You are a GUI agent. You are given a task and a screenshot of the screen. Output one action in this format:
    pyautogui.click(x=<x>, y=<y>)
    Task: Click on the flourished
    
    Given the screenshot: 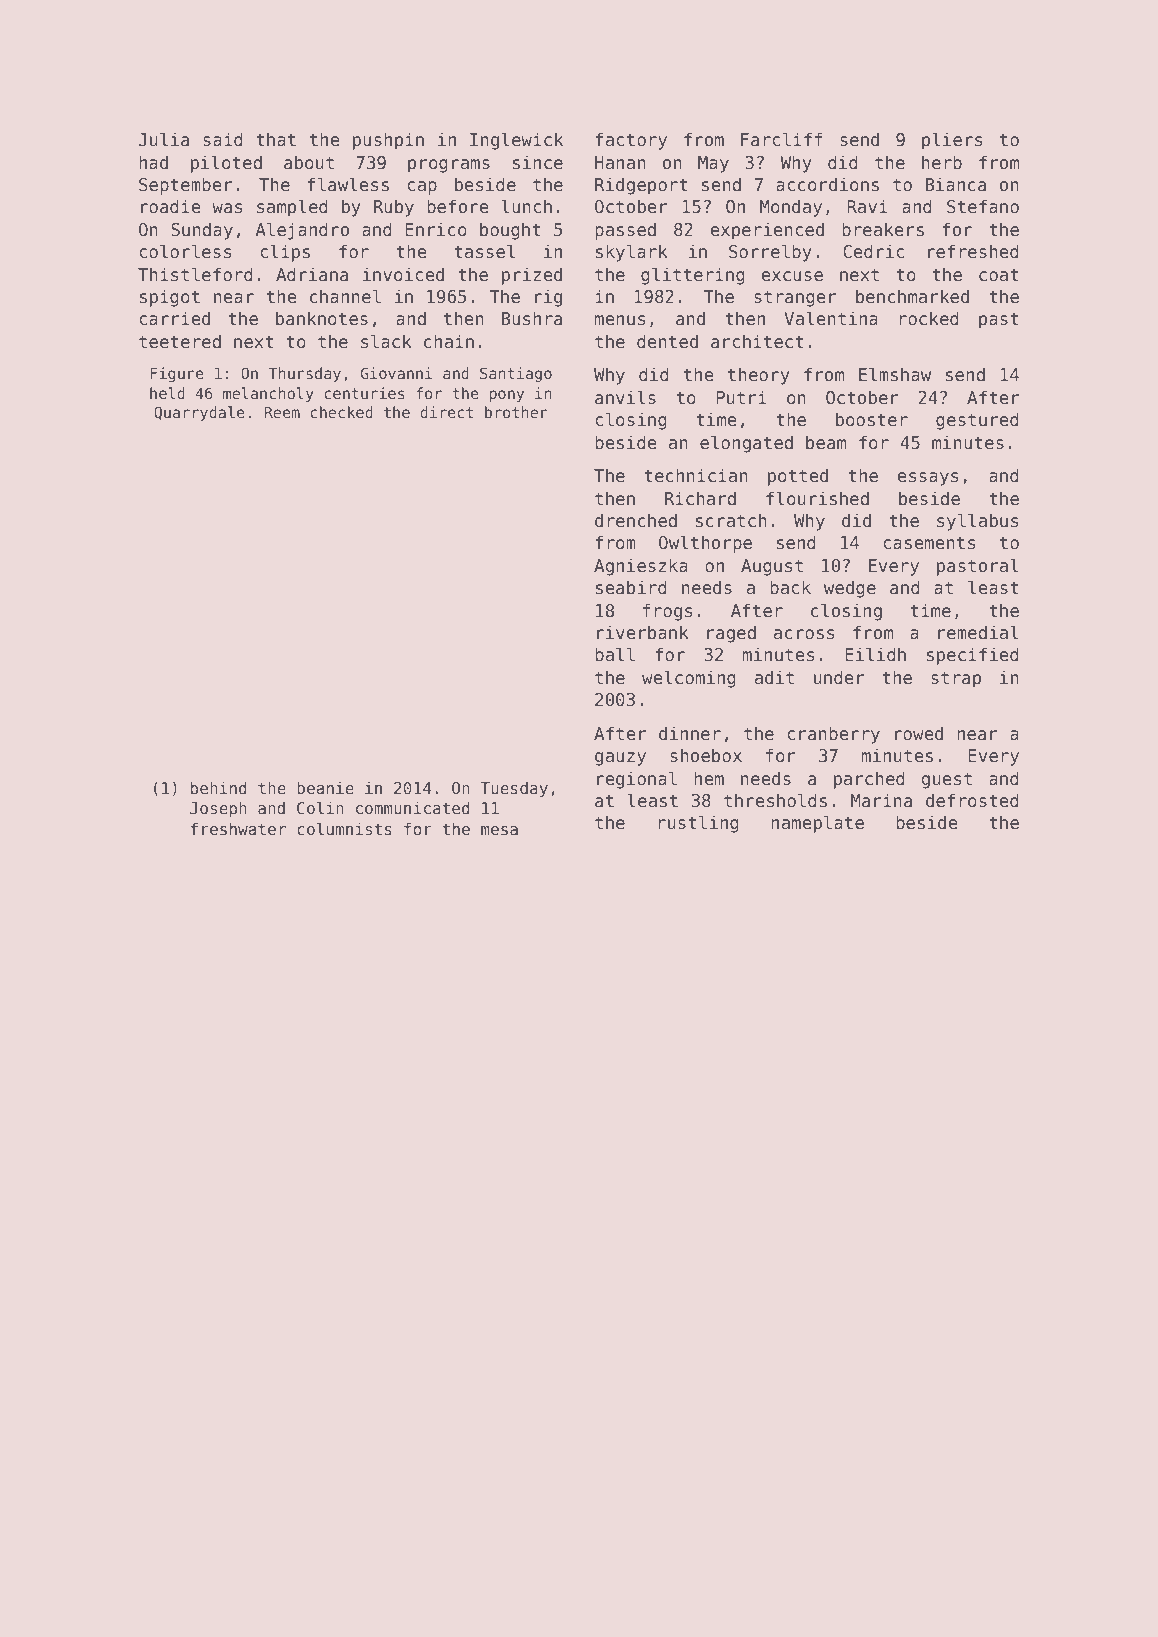 What is the action you would take?
    pyautogui.click(x=817, y=498)
